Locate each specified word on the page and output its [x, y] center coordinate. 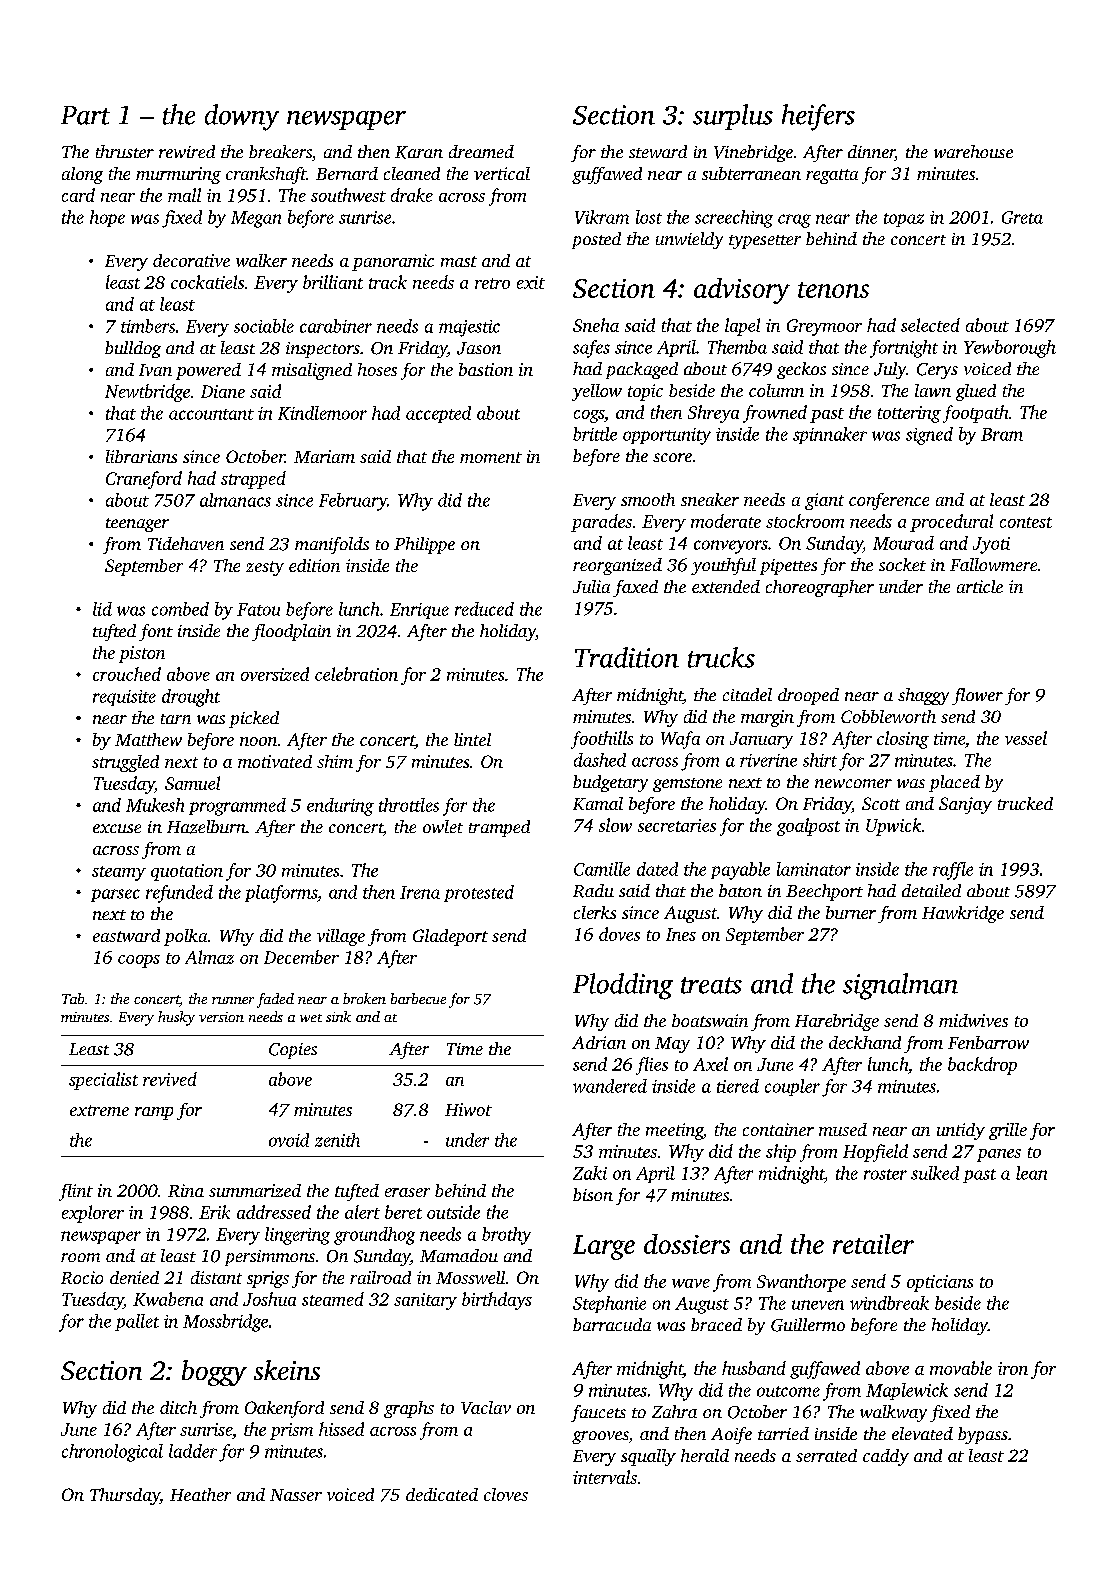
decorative [191, 260]
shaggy [923, 696]
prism [291, 1431]
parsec [115, 895]
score [672, 457]
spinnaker [830, 435]
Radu [593, 891]
